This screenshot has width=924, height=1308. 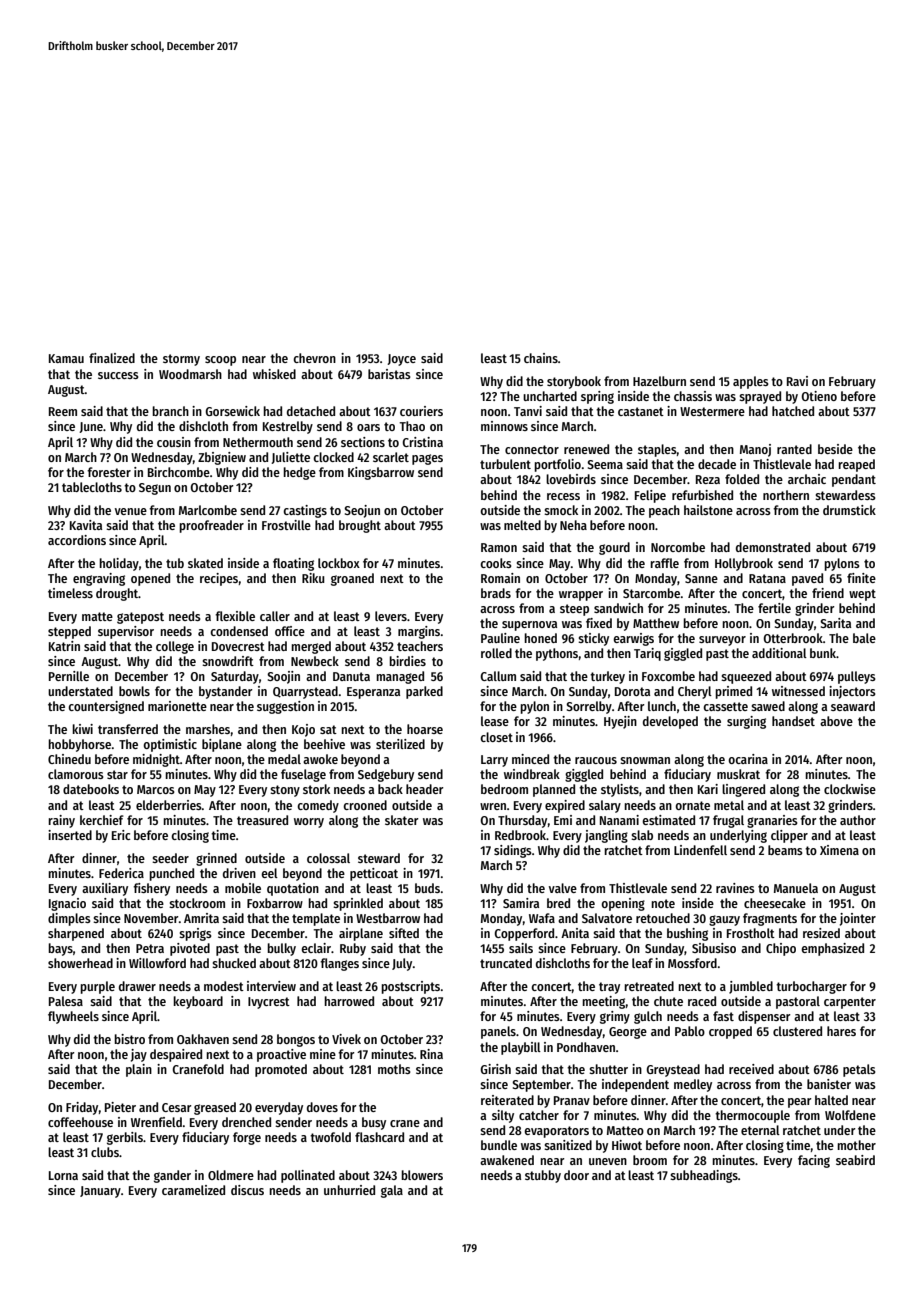 What do you see at coordinates (392, 1191) in the screenshot?
I see `gala` at bounding box center [392, 1191].
